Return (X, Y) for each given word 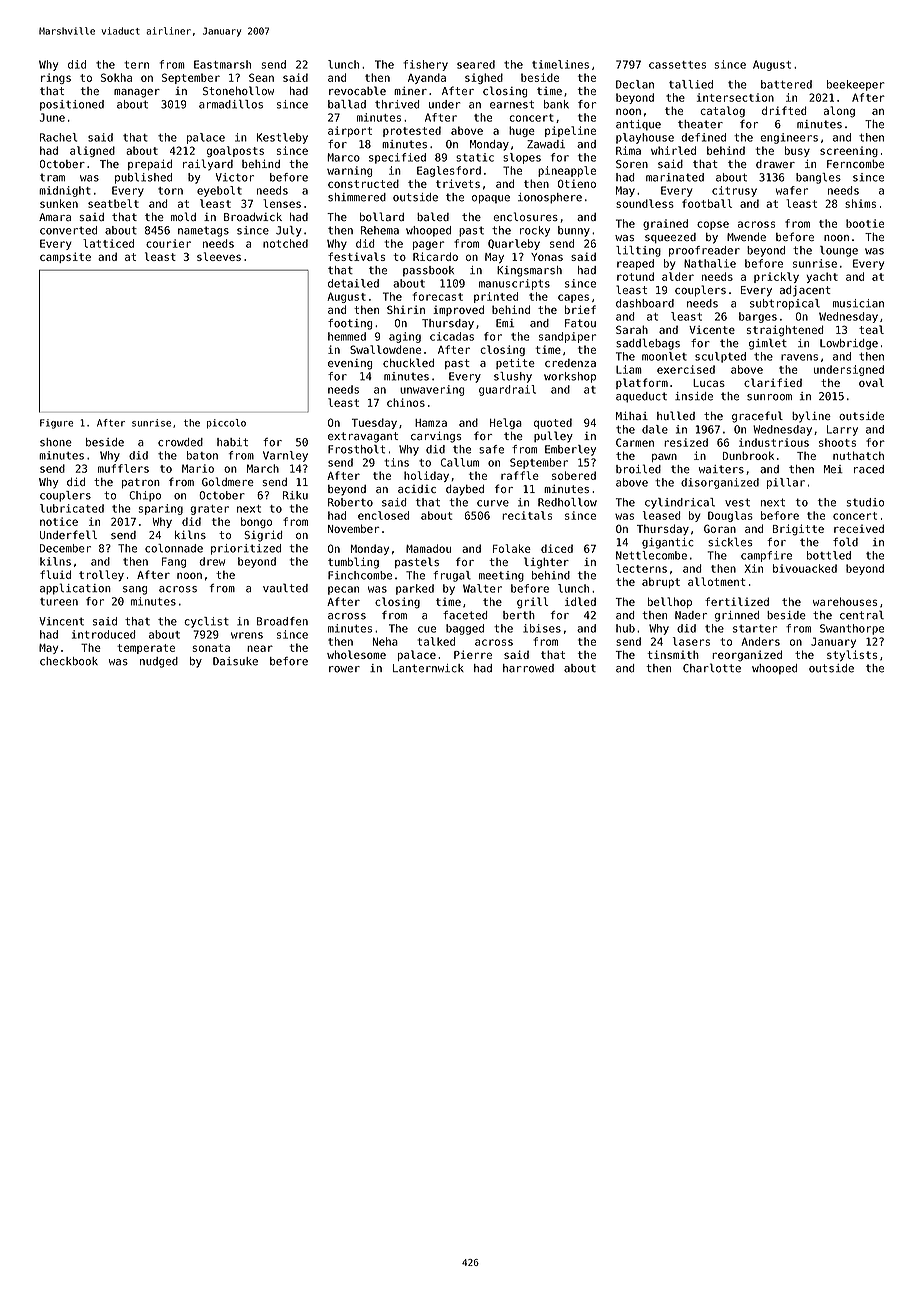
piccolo (226, 424)
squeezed (670, 238)
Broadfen (282, 621)
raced (869, 469)
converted (68, 230)
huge (522, 131)
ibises (542, 628)
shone (56, 442)
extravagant (363, 437)
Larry (842, 430)
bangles (818, 178)
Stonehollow (238, 90)
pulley (553, 437)
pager (428, 245)
